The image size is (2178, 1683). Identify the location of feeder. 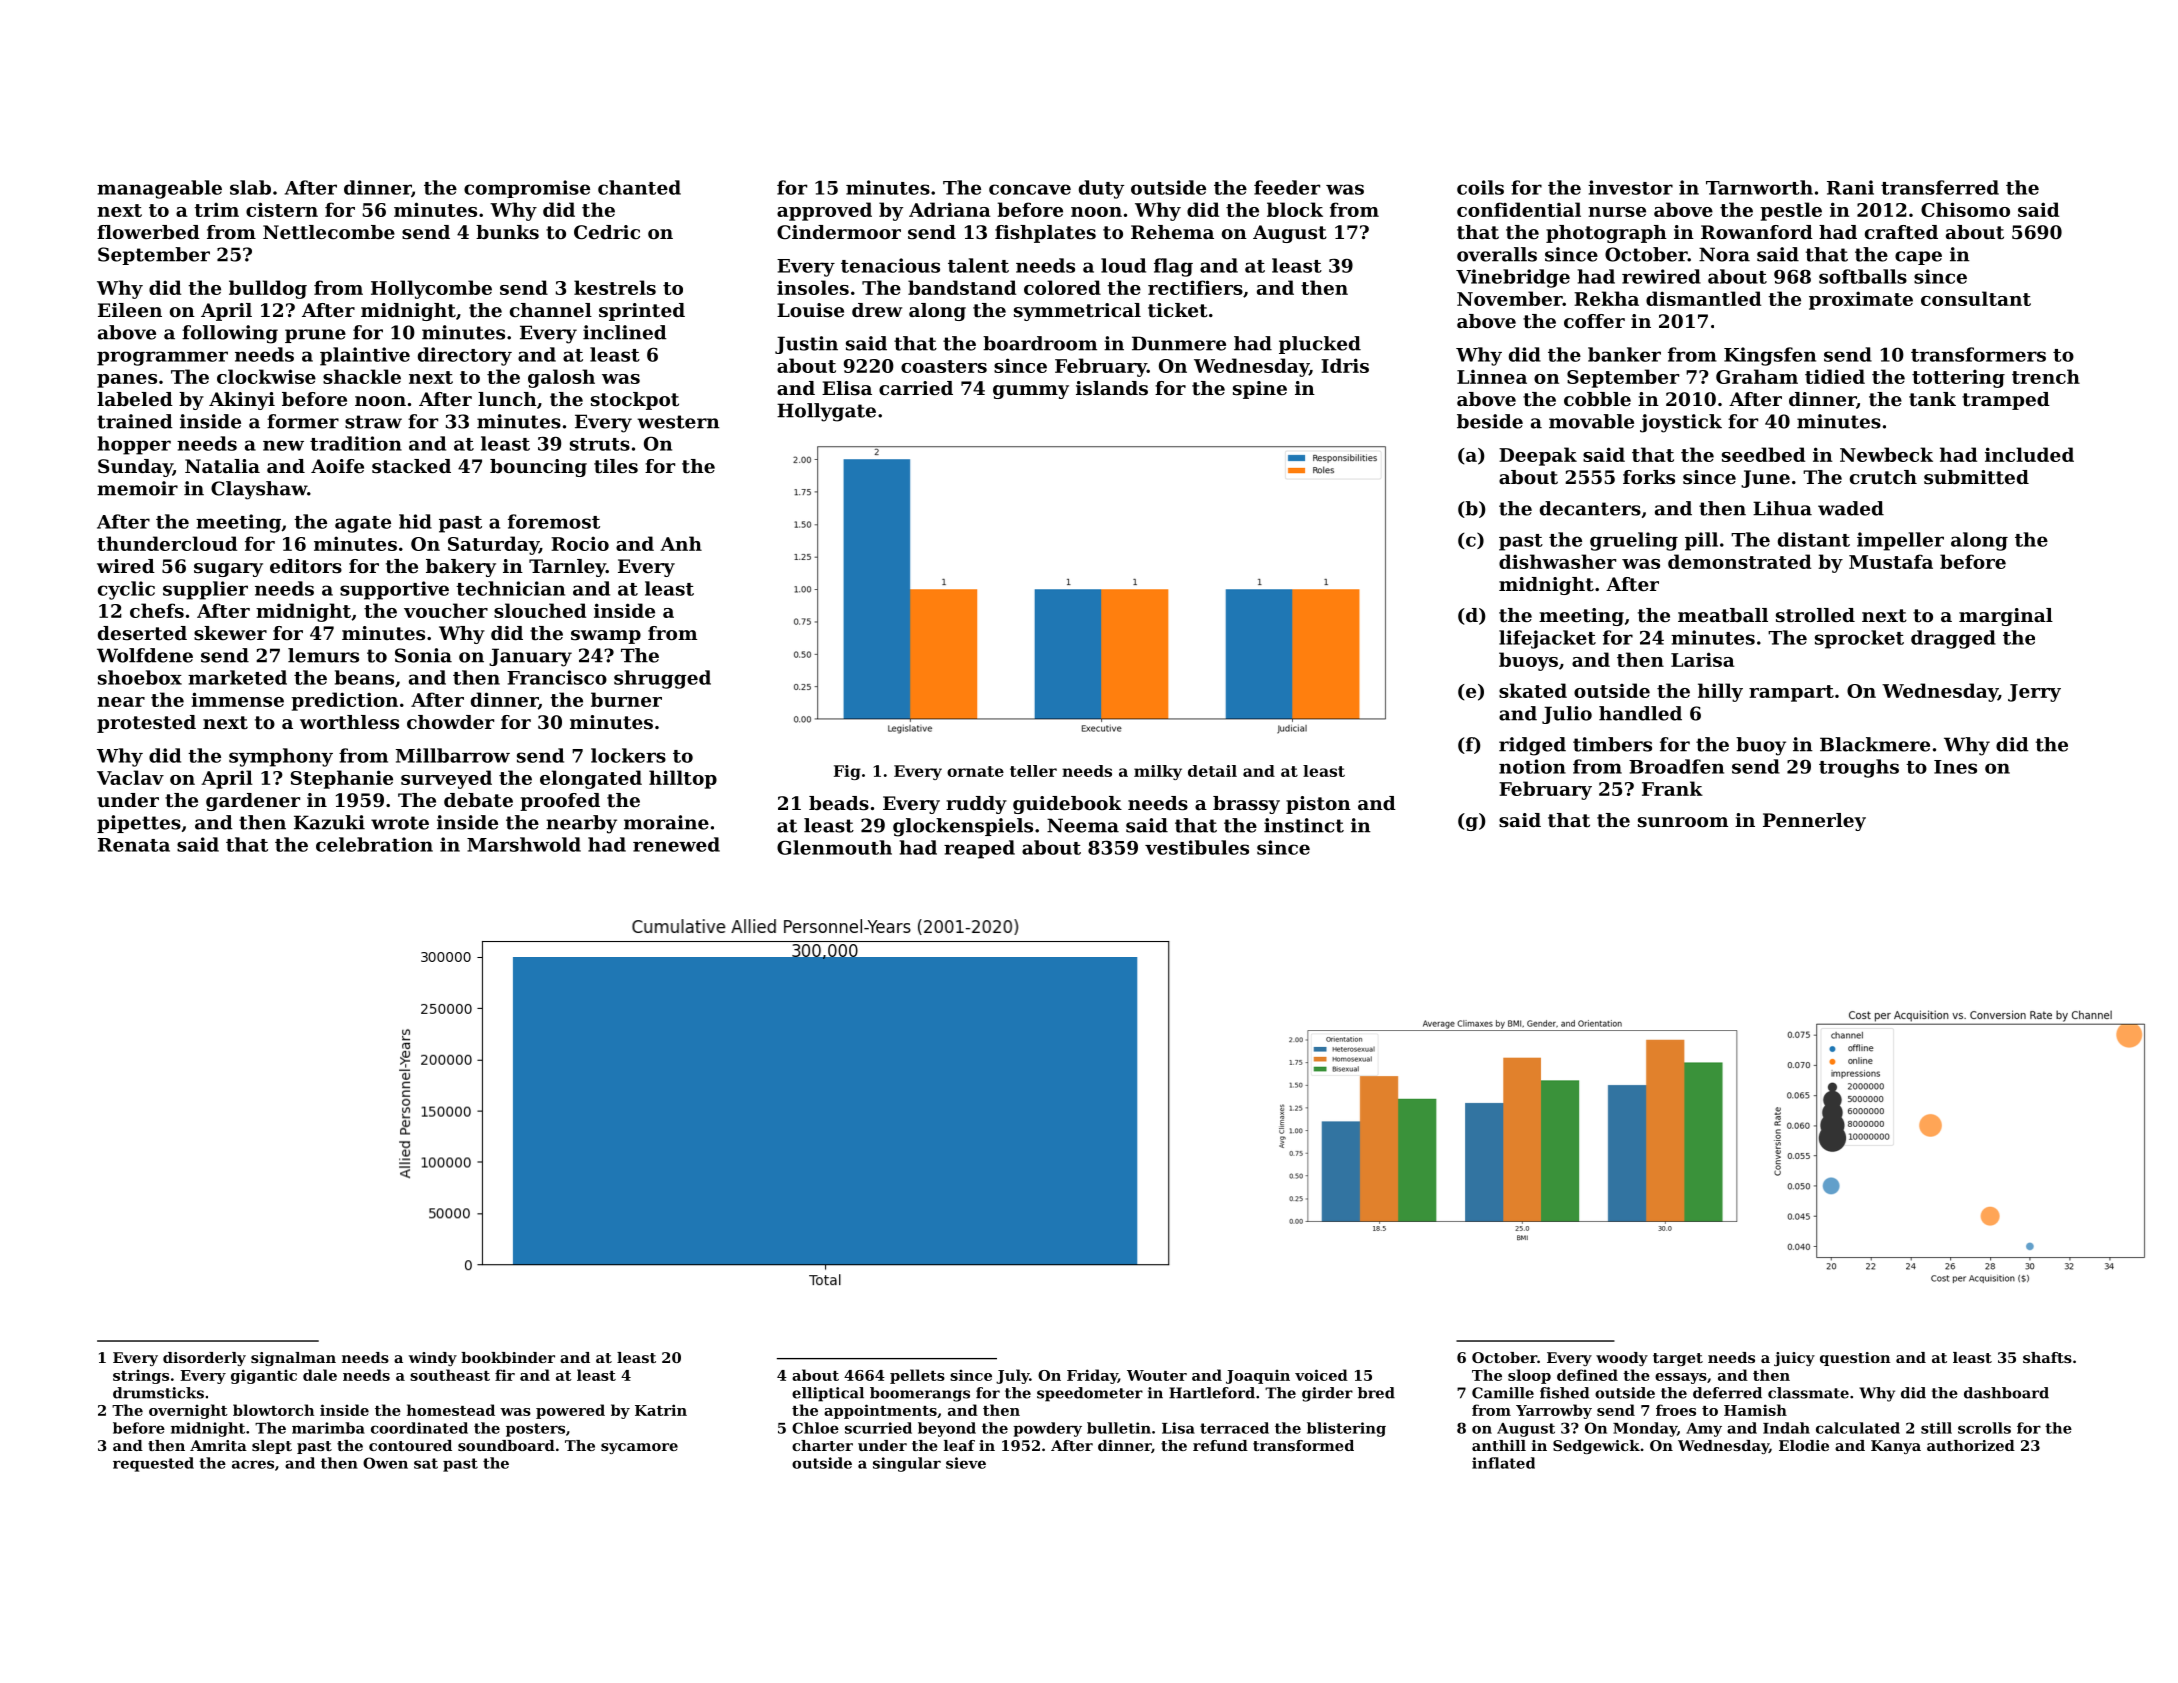
(1287, 187).
